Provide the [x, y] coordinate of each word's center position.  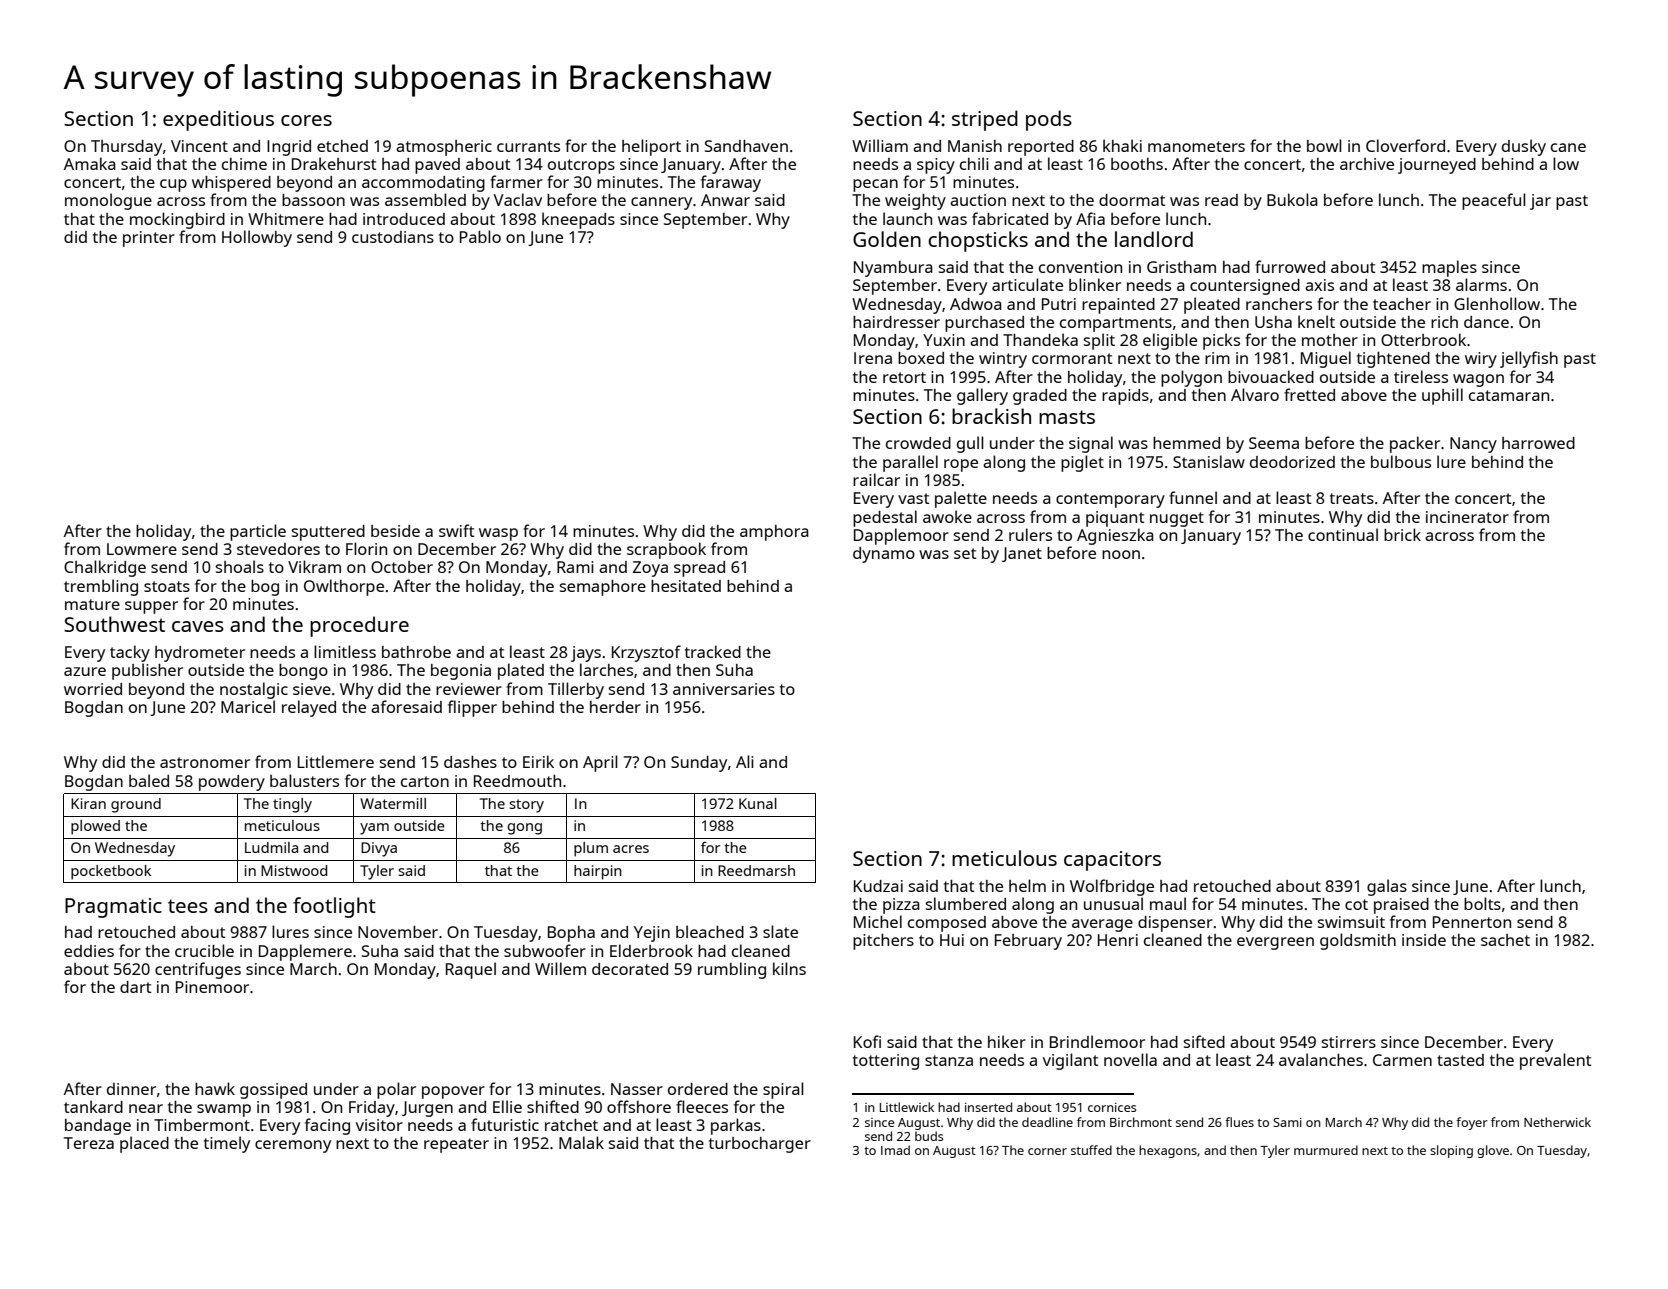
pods [1049, 120]
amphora [774, 533]
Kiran [88, 803]
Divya [379, 849]
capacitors [1112, 861]
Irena [873, 358]
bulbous [1401, 461]
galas [1387, 887]
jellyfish [1529, 359]
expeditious [218, 120]
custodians [393, 237]
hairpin [598, 872]
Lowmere [142, 549]
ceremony [293, 1146]
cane [1568, 147]
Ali [745, 761]
